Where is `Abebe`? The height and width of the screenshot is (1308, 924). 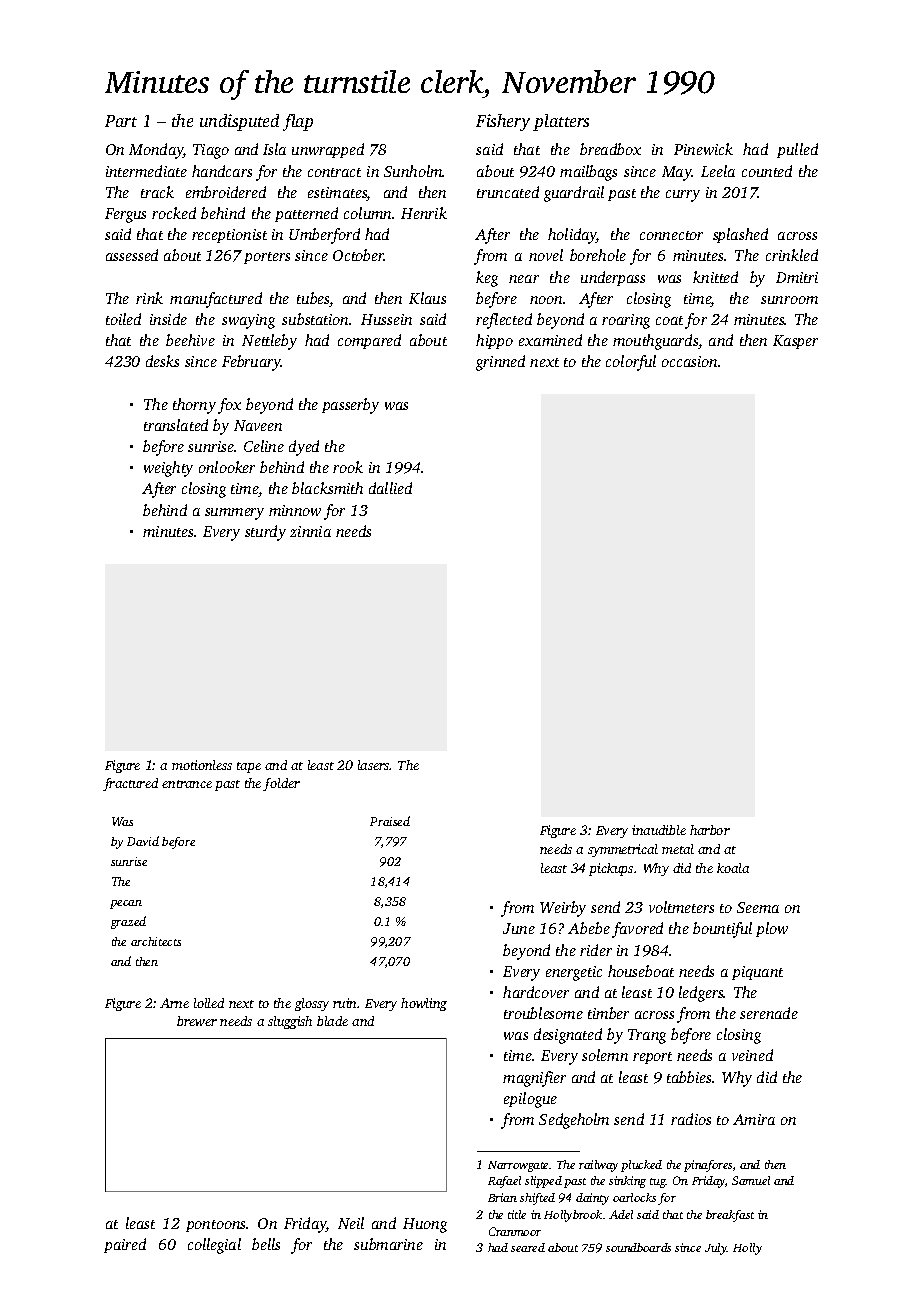 Abebe is located at coordinates (589, 928).
